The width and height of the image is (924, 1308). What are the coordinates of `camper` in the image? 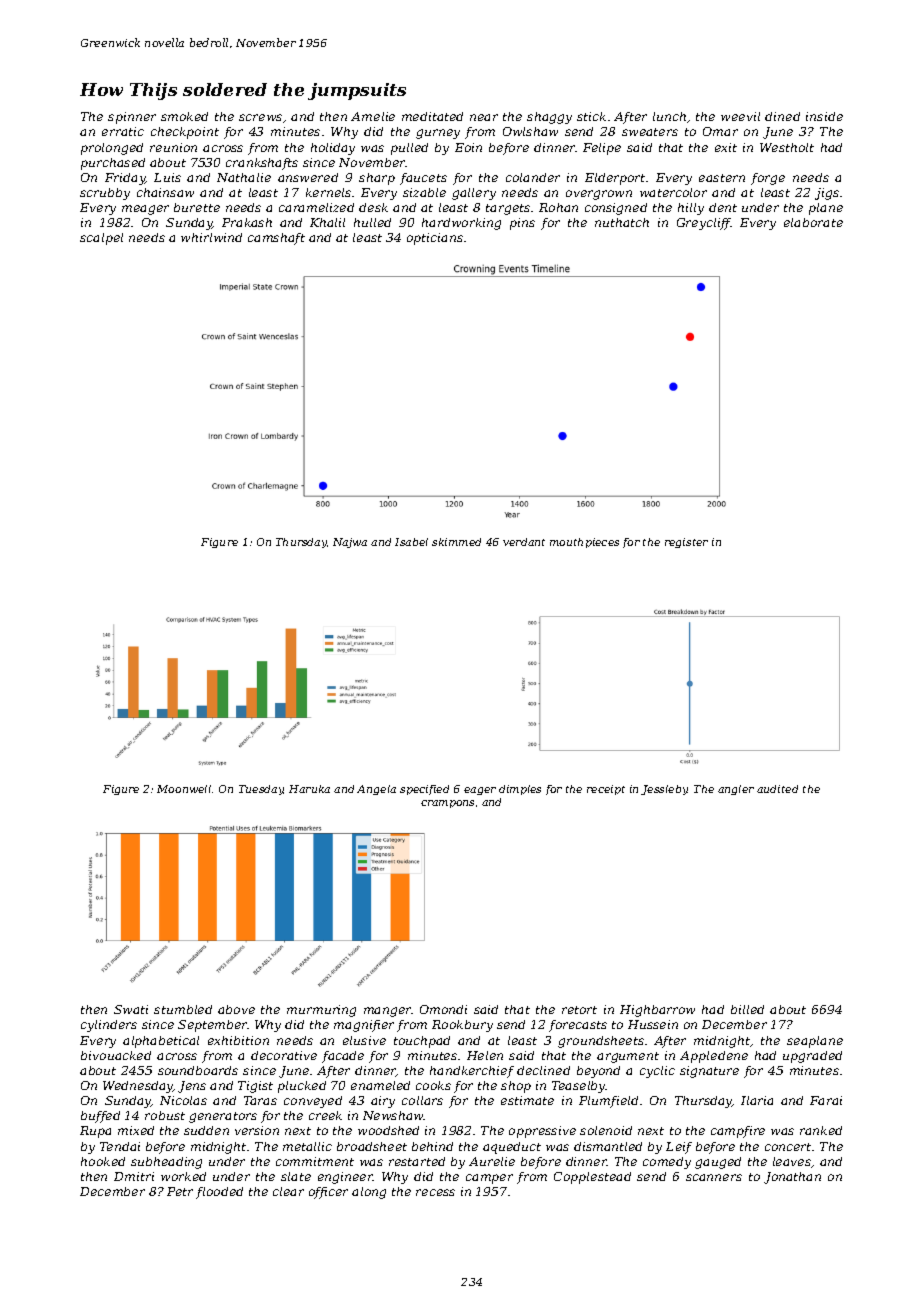 It's located at (489, 1179).
